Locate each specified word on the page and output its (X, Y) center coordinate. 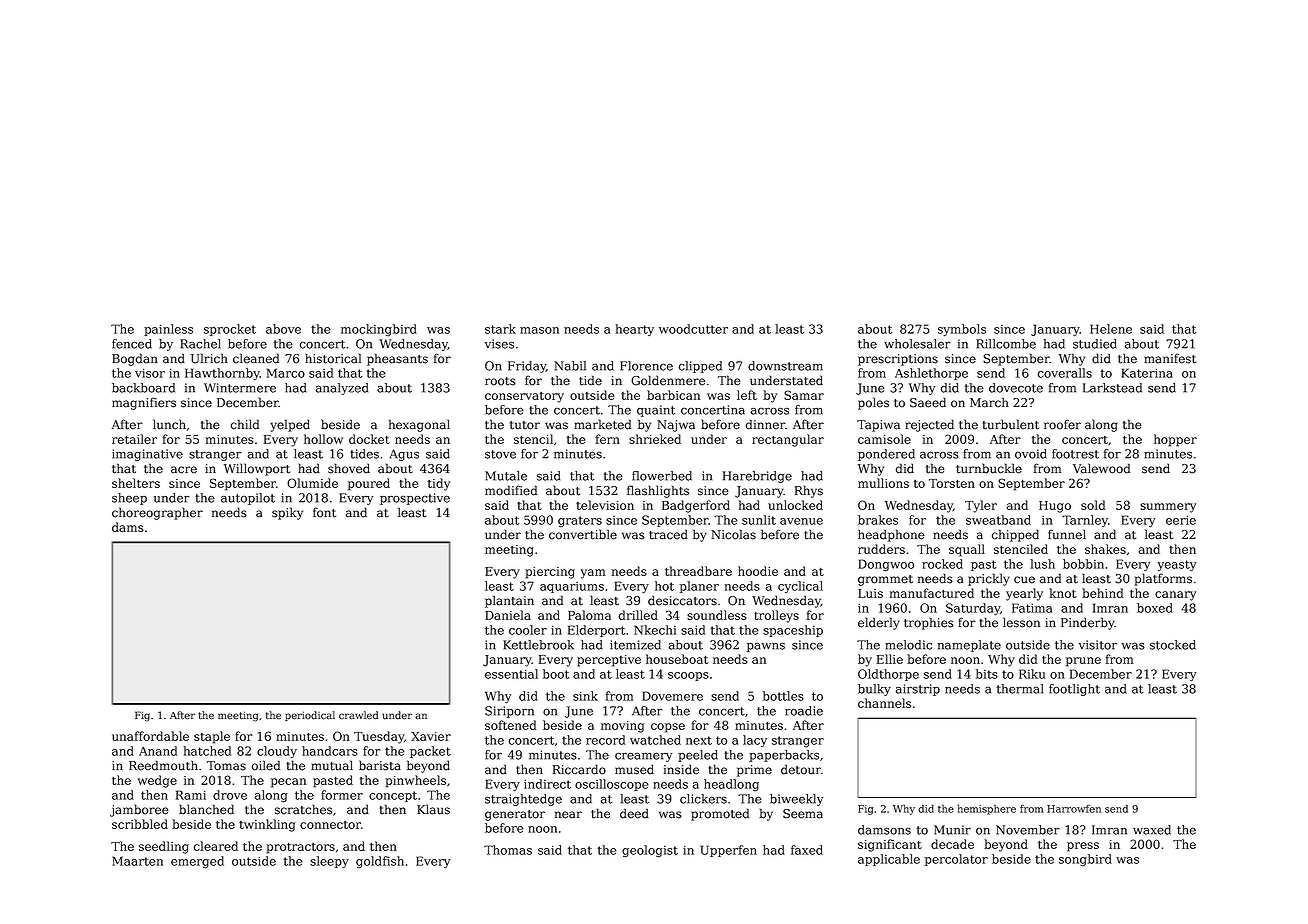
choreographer (157, 513)
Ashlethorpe (931, 374)
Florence (646, 366)
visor (150, 373)
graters (580, 522)
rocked (942, 564)
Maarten (137, 861)
